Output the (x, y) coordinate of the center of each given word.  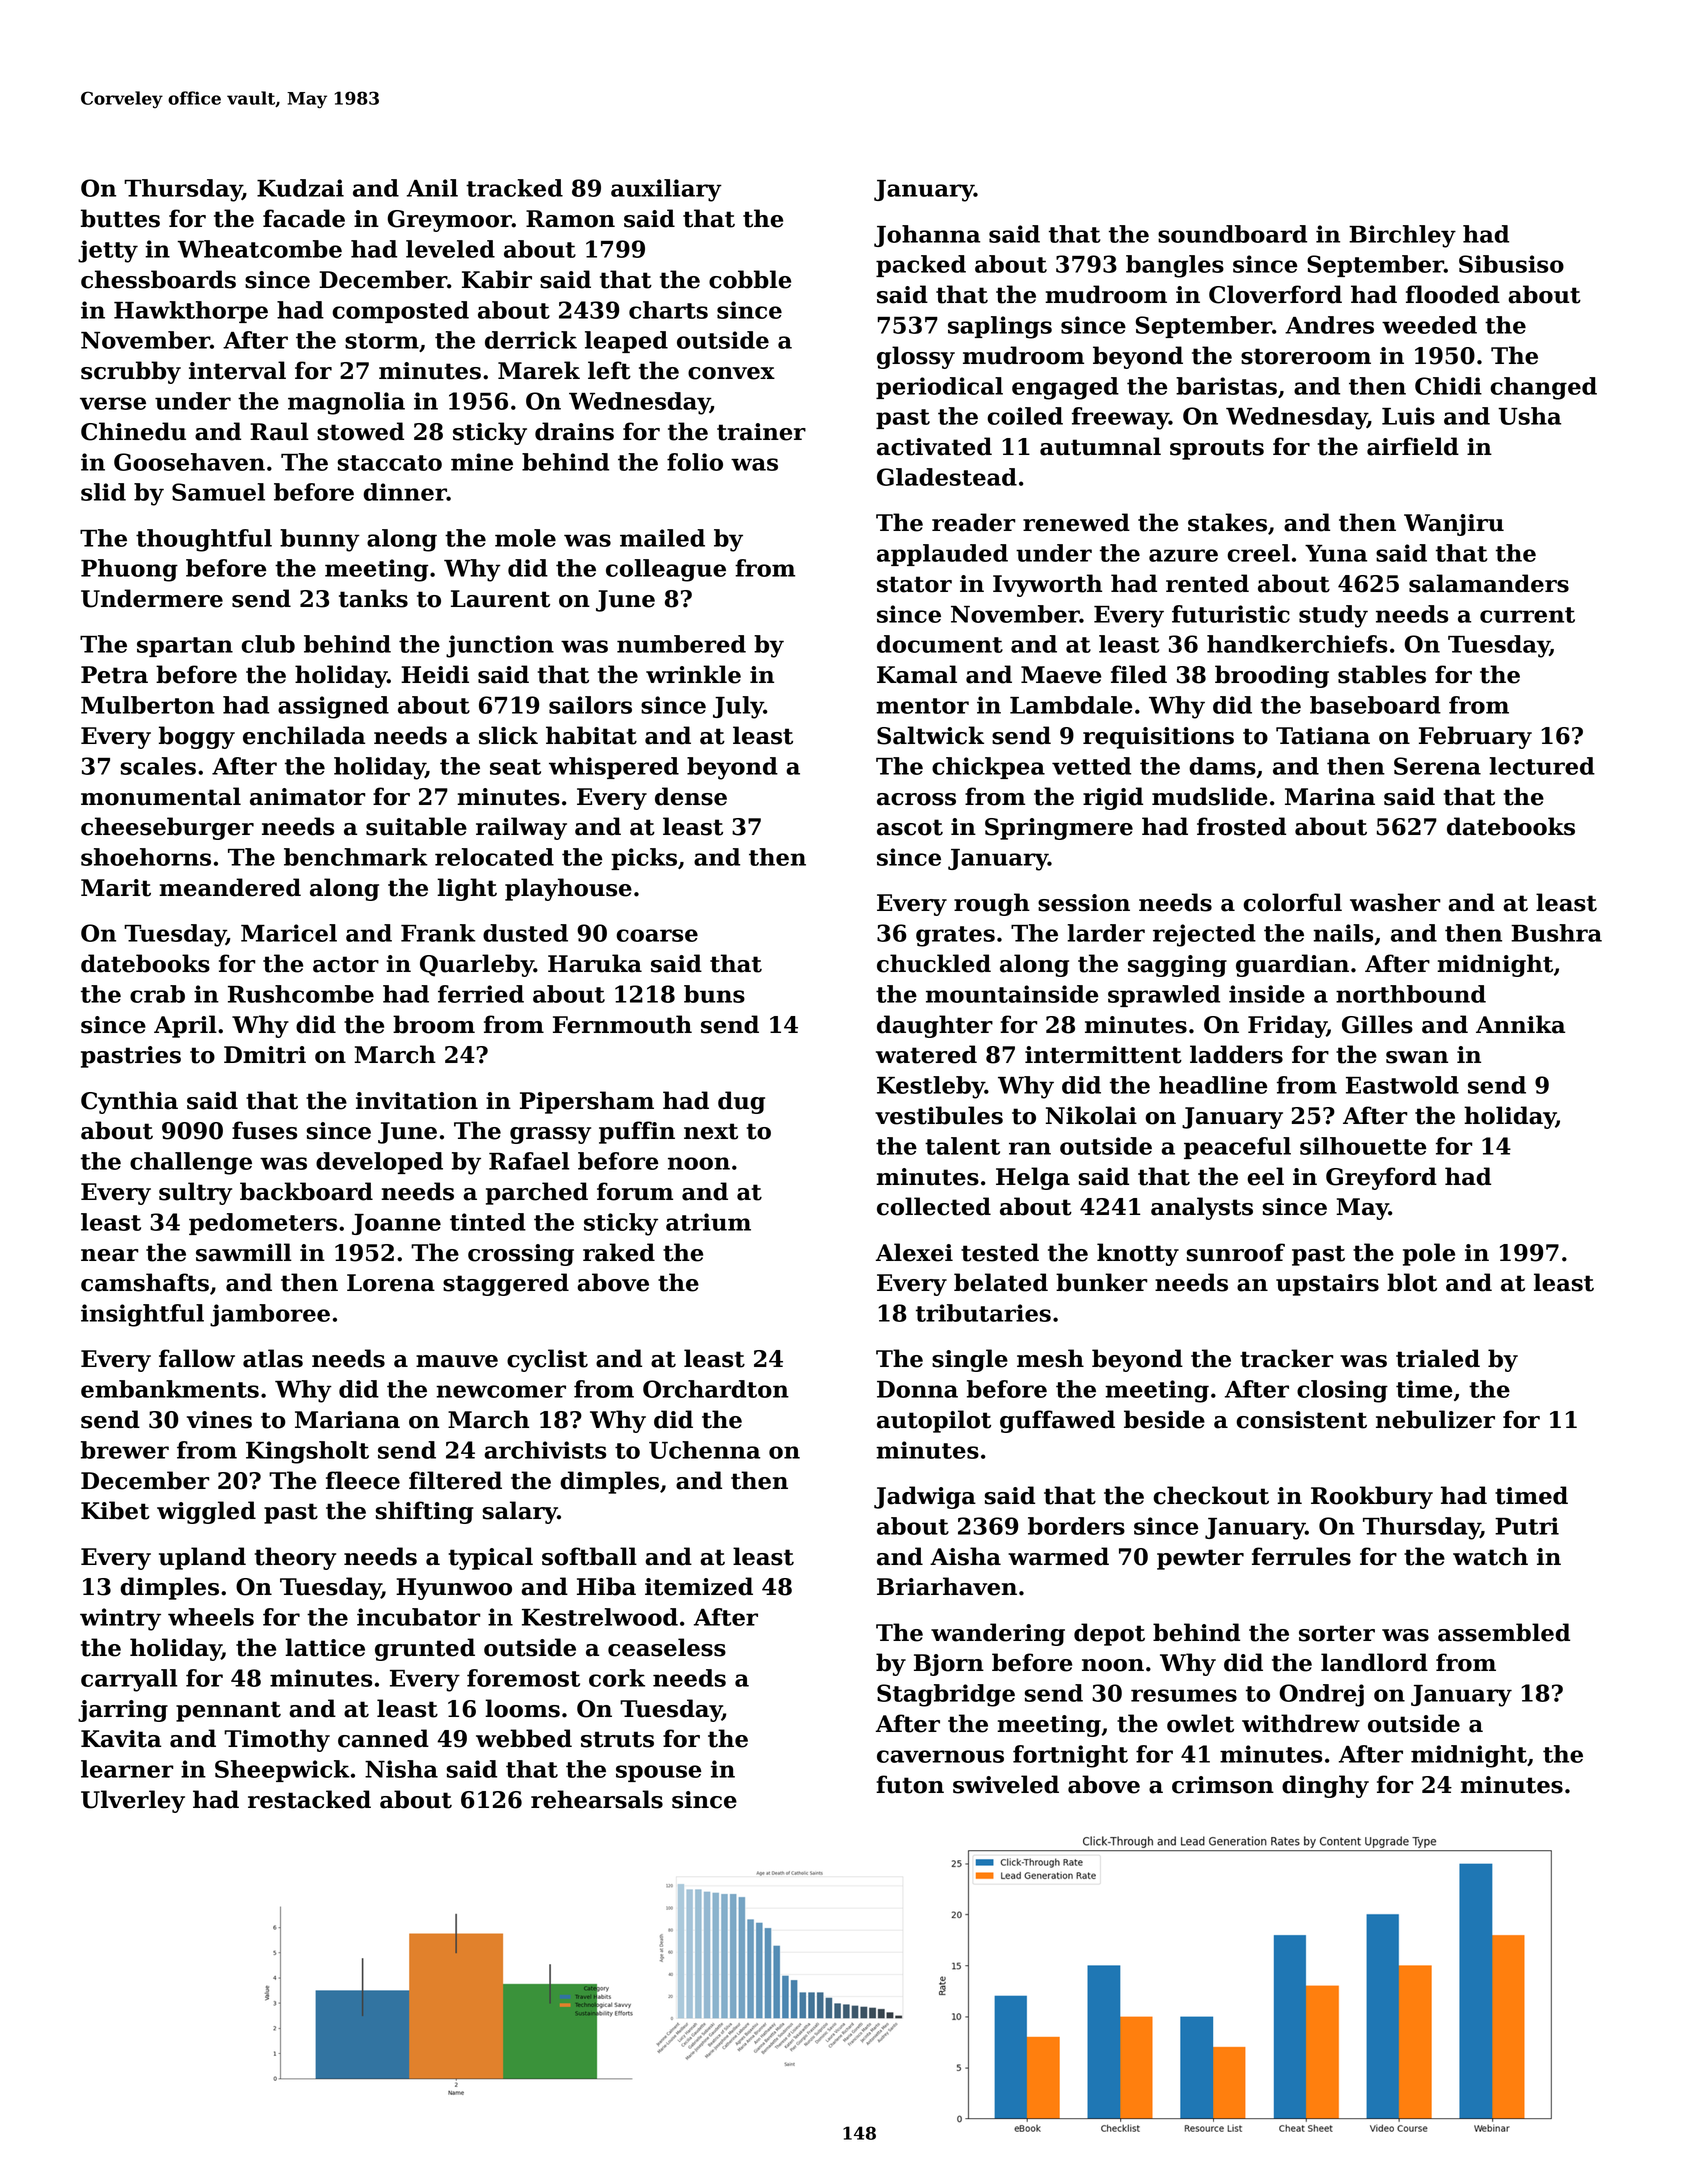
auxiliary (666, 190)
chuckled (934, 963)
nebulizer (1435, 1419)
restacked (309, 1799)
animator (308, 797)
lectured (1542, 766)
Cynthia (129, 1102)
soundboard (1232, 234)
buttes (120, 218)
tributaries (983, 1313)
